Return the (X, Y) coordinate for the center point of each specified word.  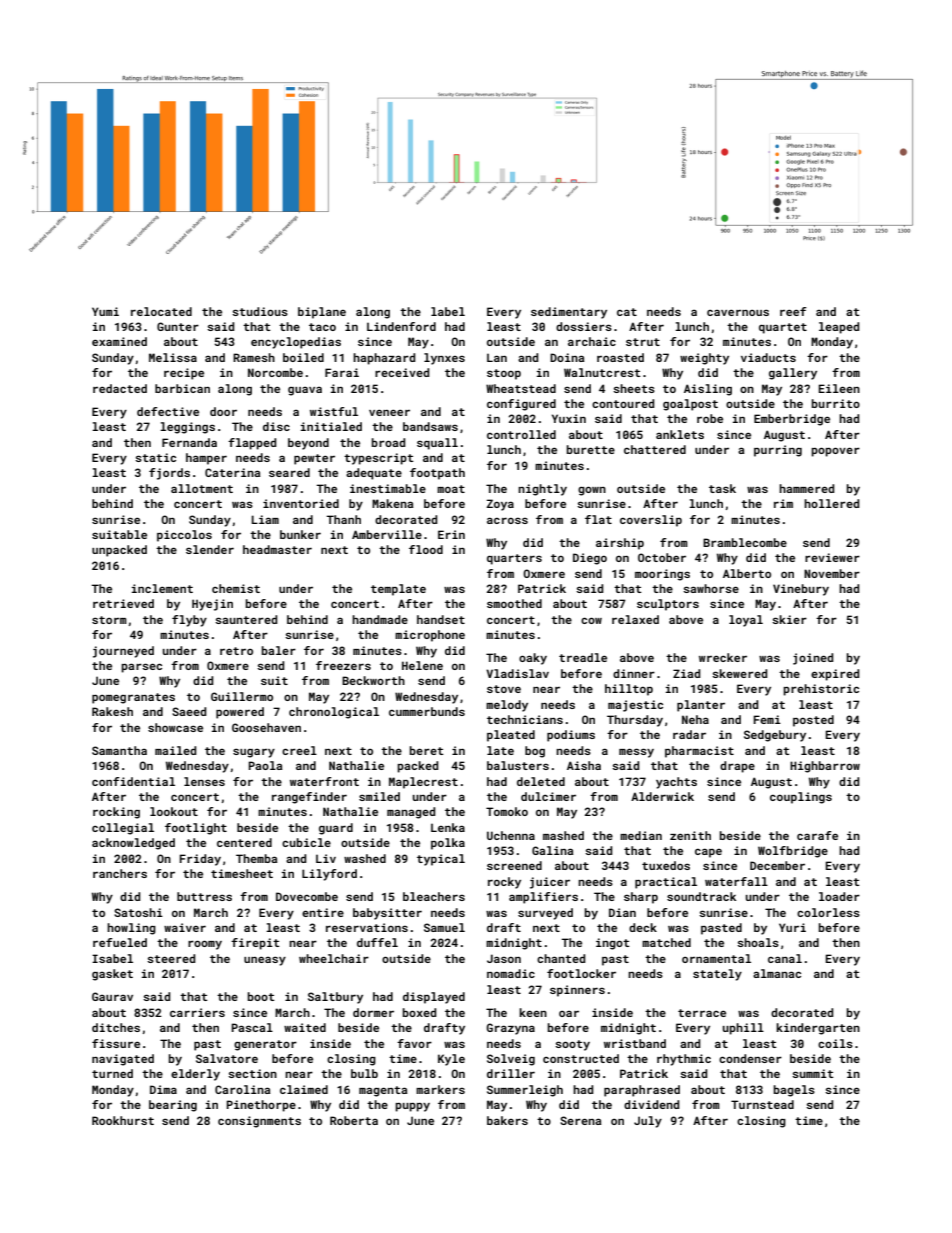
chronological (334, 713)
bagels (794, 1091)
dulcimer (548, 796)
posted (813, 721)
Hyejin (212, 605)
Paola (265, 765)
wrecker (723, 657)
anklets (680, 434)
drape (737, 767)
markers (440, 1089)
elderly (195, 1075)
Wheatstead (521, 388)
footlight (196, 829)
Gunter (178, 326)
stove (504, 689)
